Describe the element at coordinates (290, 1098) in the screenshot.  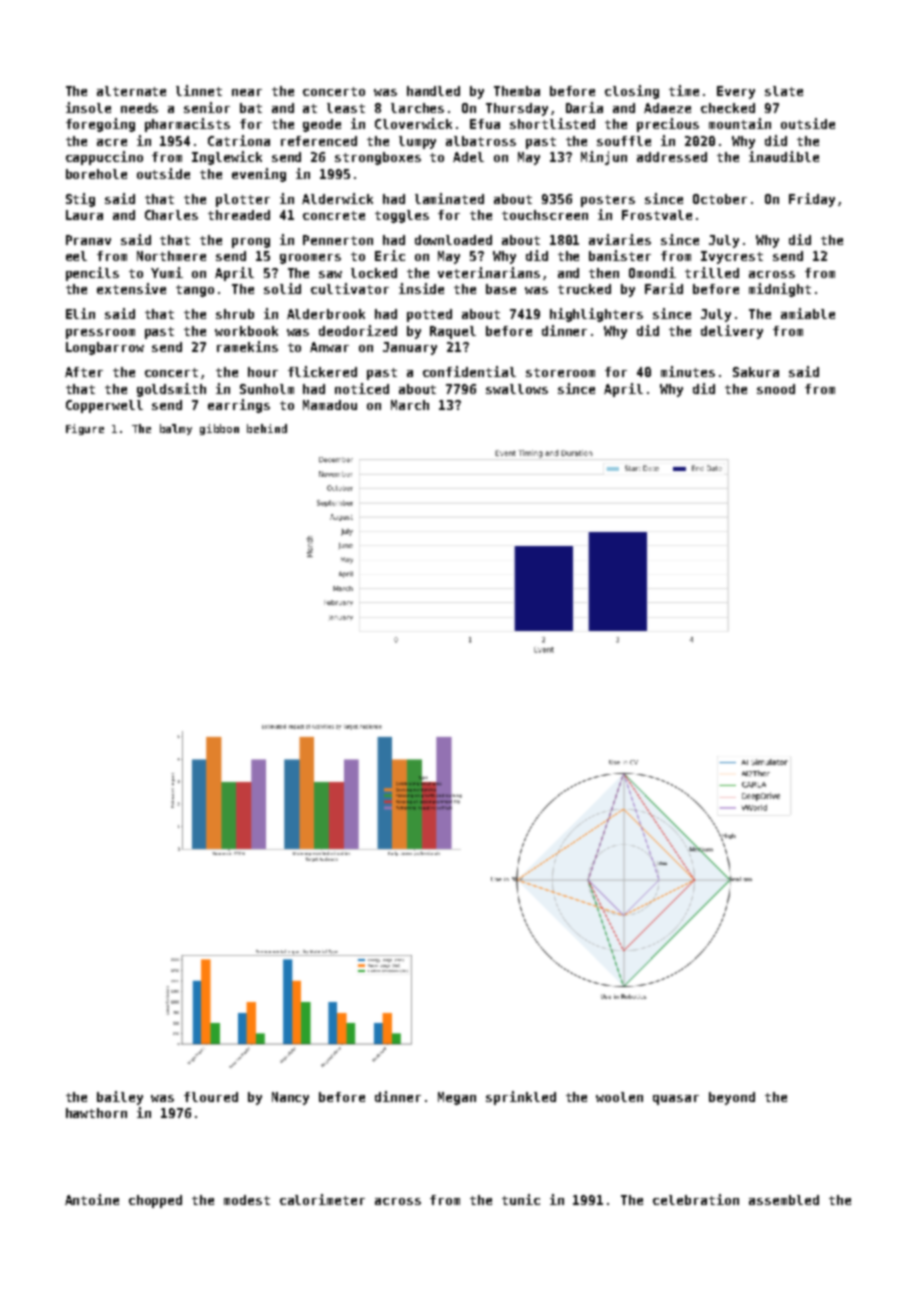
I see `Nancy` at that location.
